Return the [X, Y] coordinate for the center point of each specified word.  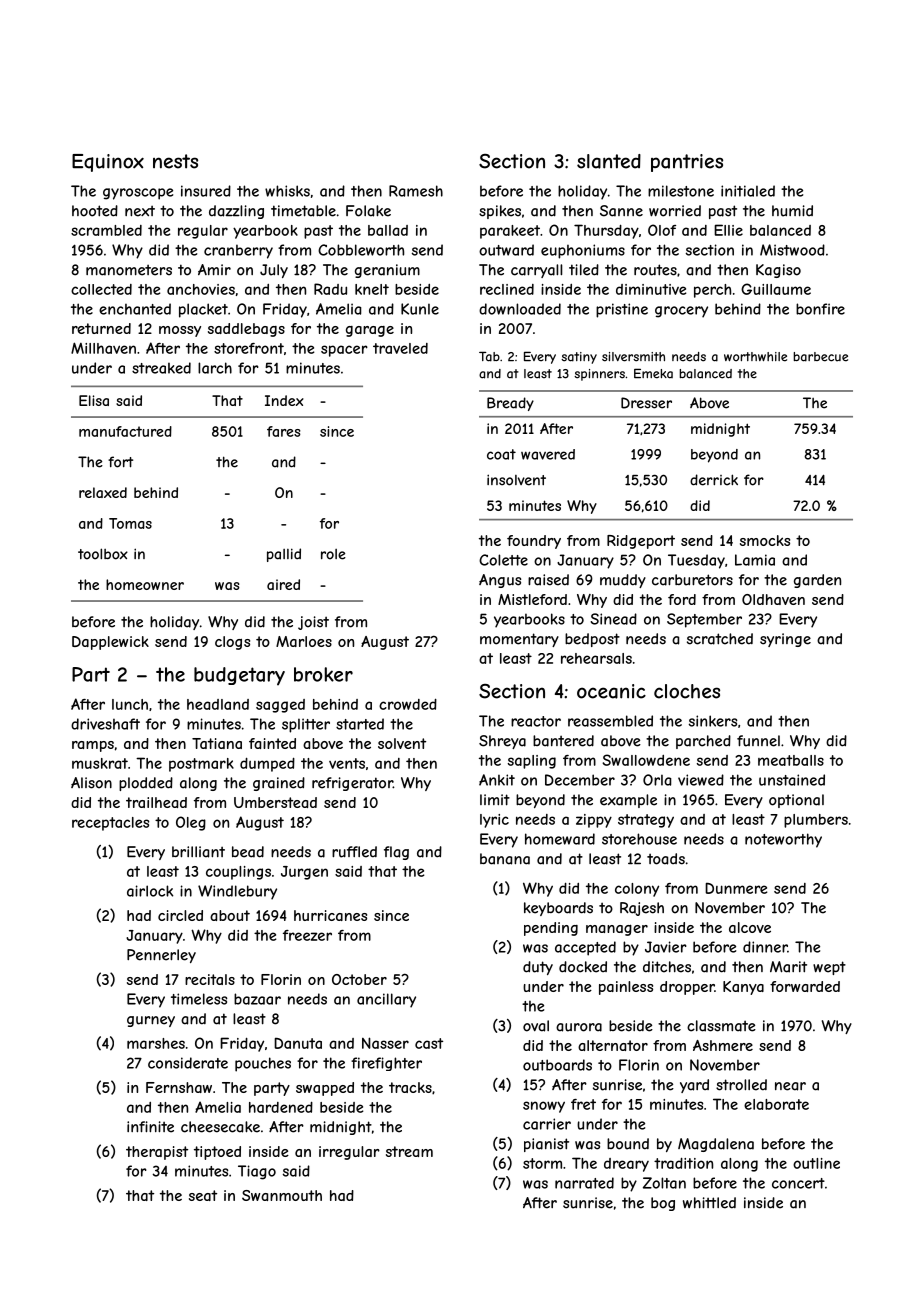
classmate [721, 1026]
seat [203, 1195]
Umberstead [275, 802]
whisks [287, 191]
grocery [681, 312]
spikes [500, 212]
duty [538, 968]
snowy [544, 1107]
